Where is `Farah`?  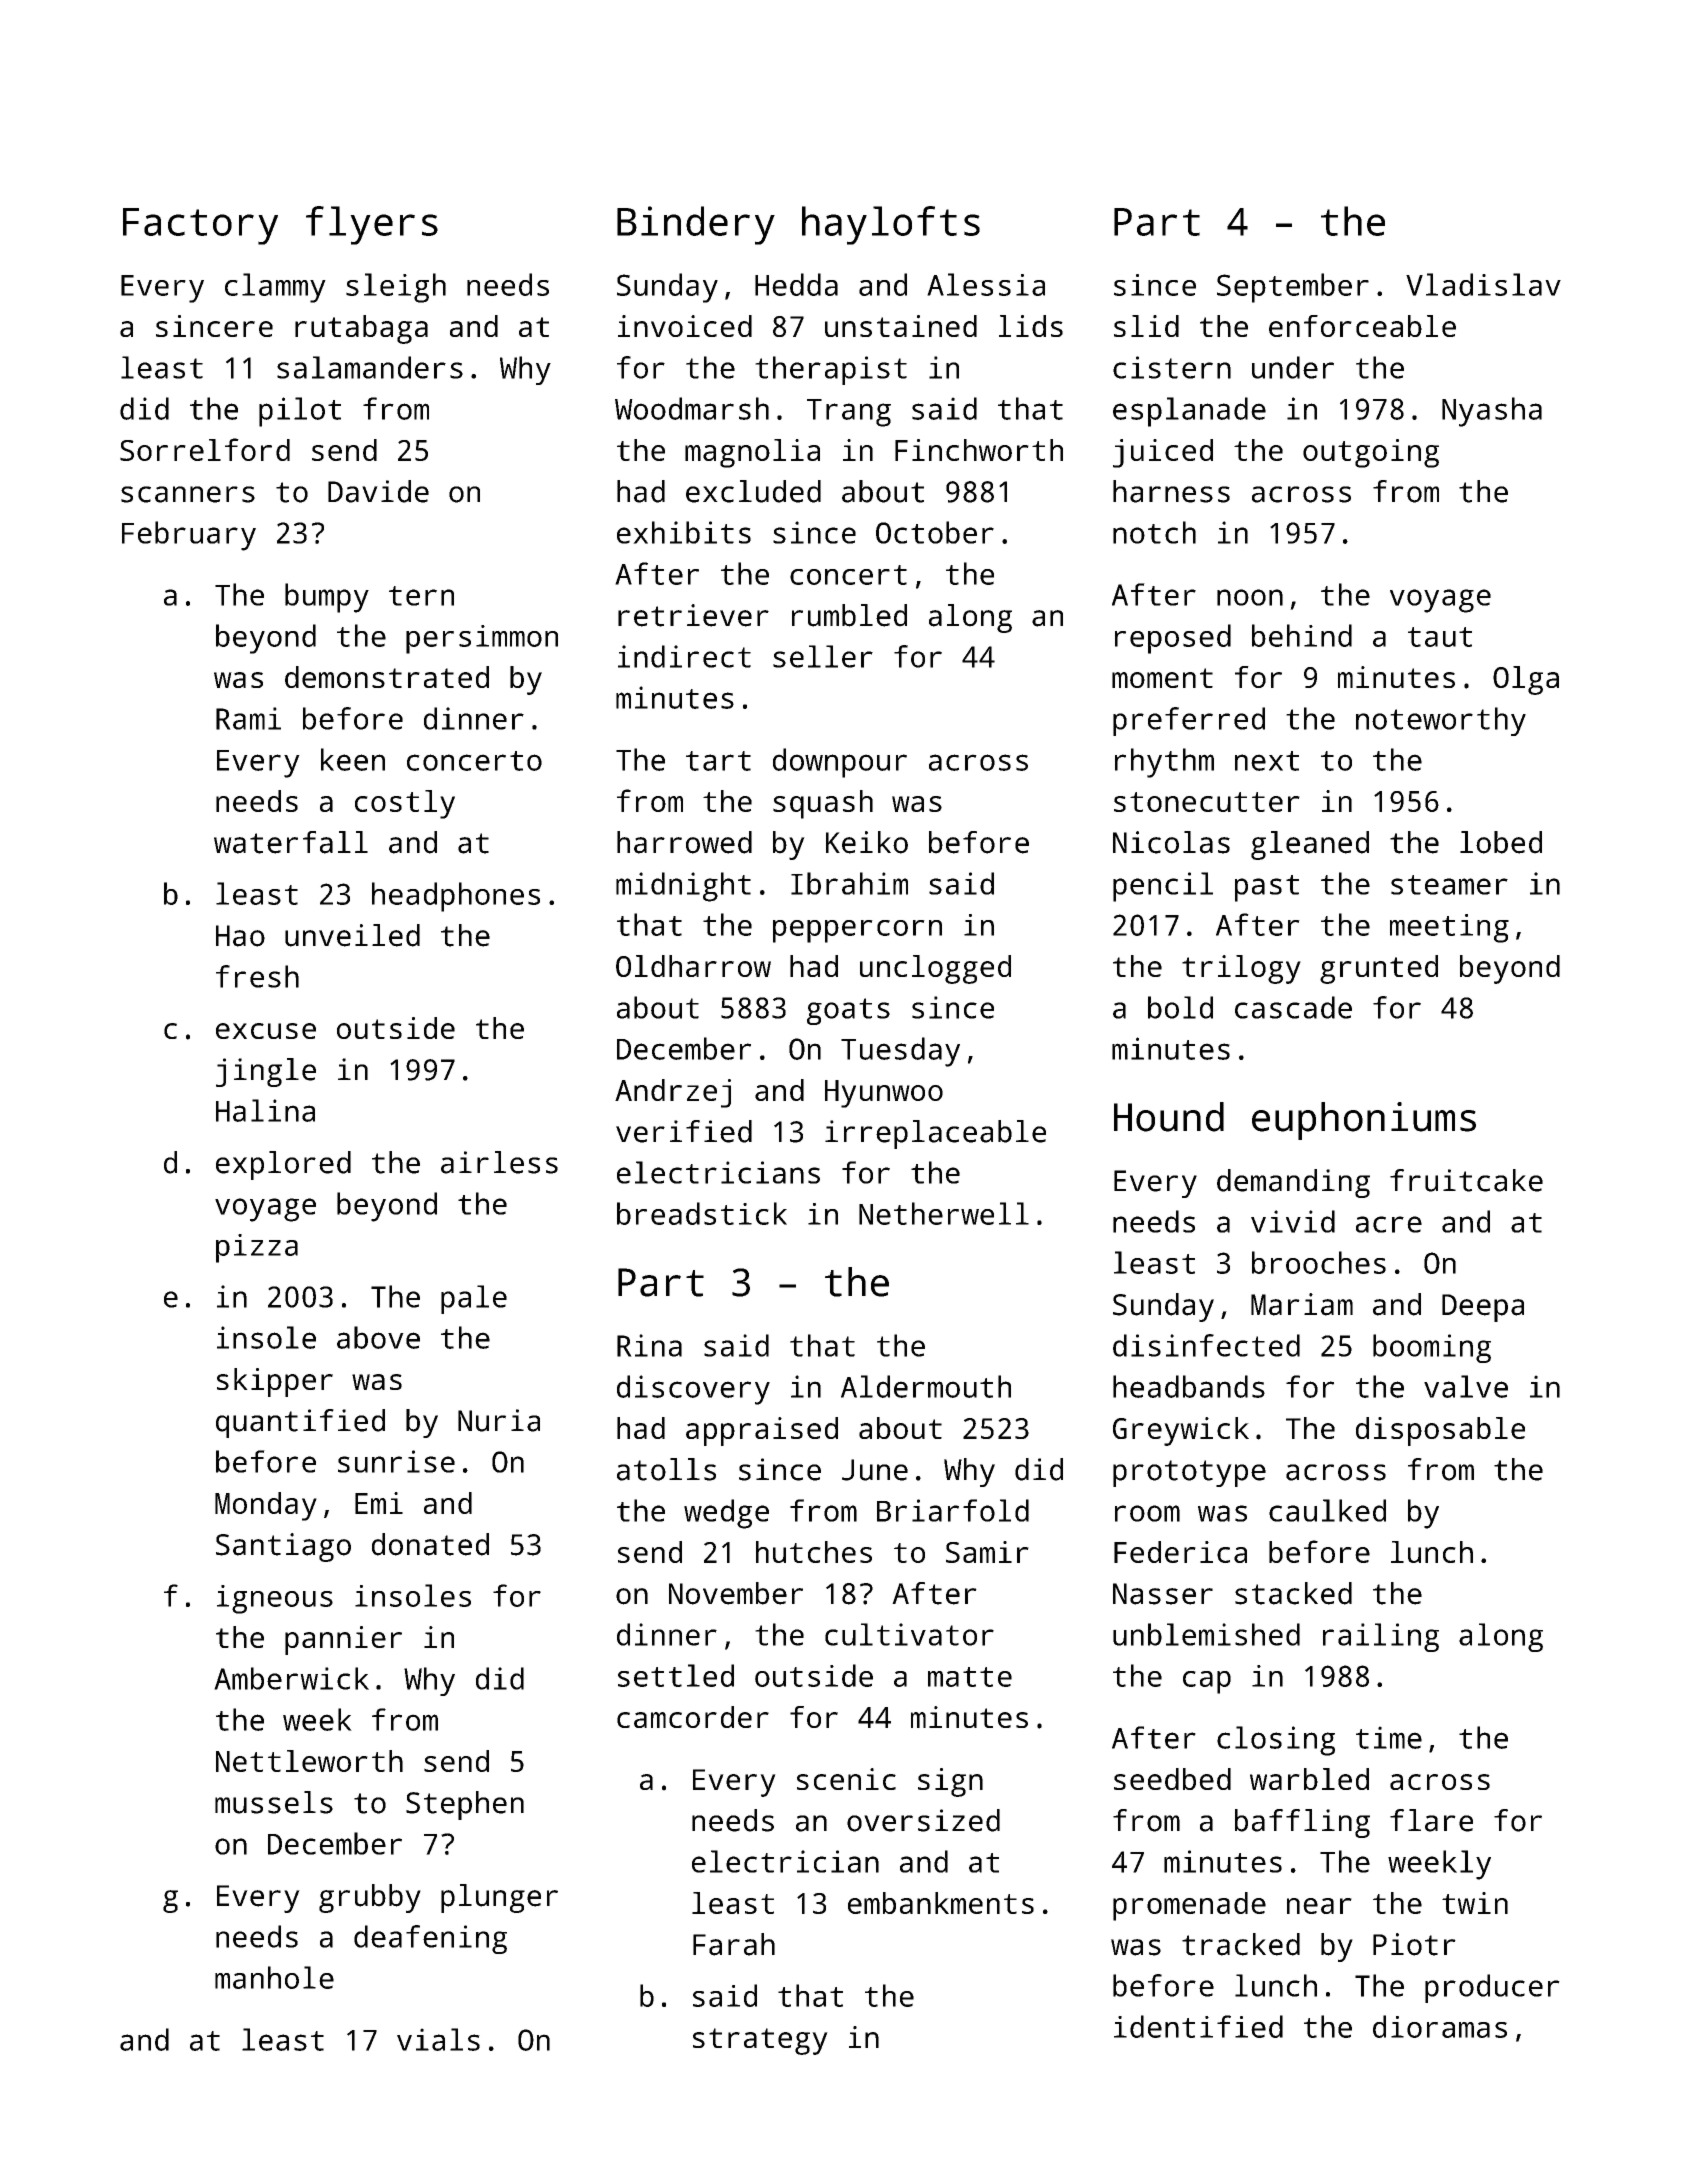 Farah is located at coordinates (734, 1944).
